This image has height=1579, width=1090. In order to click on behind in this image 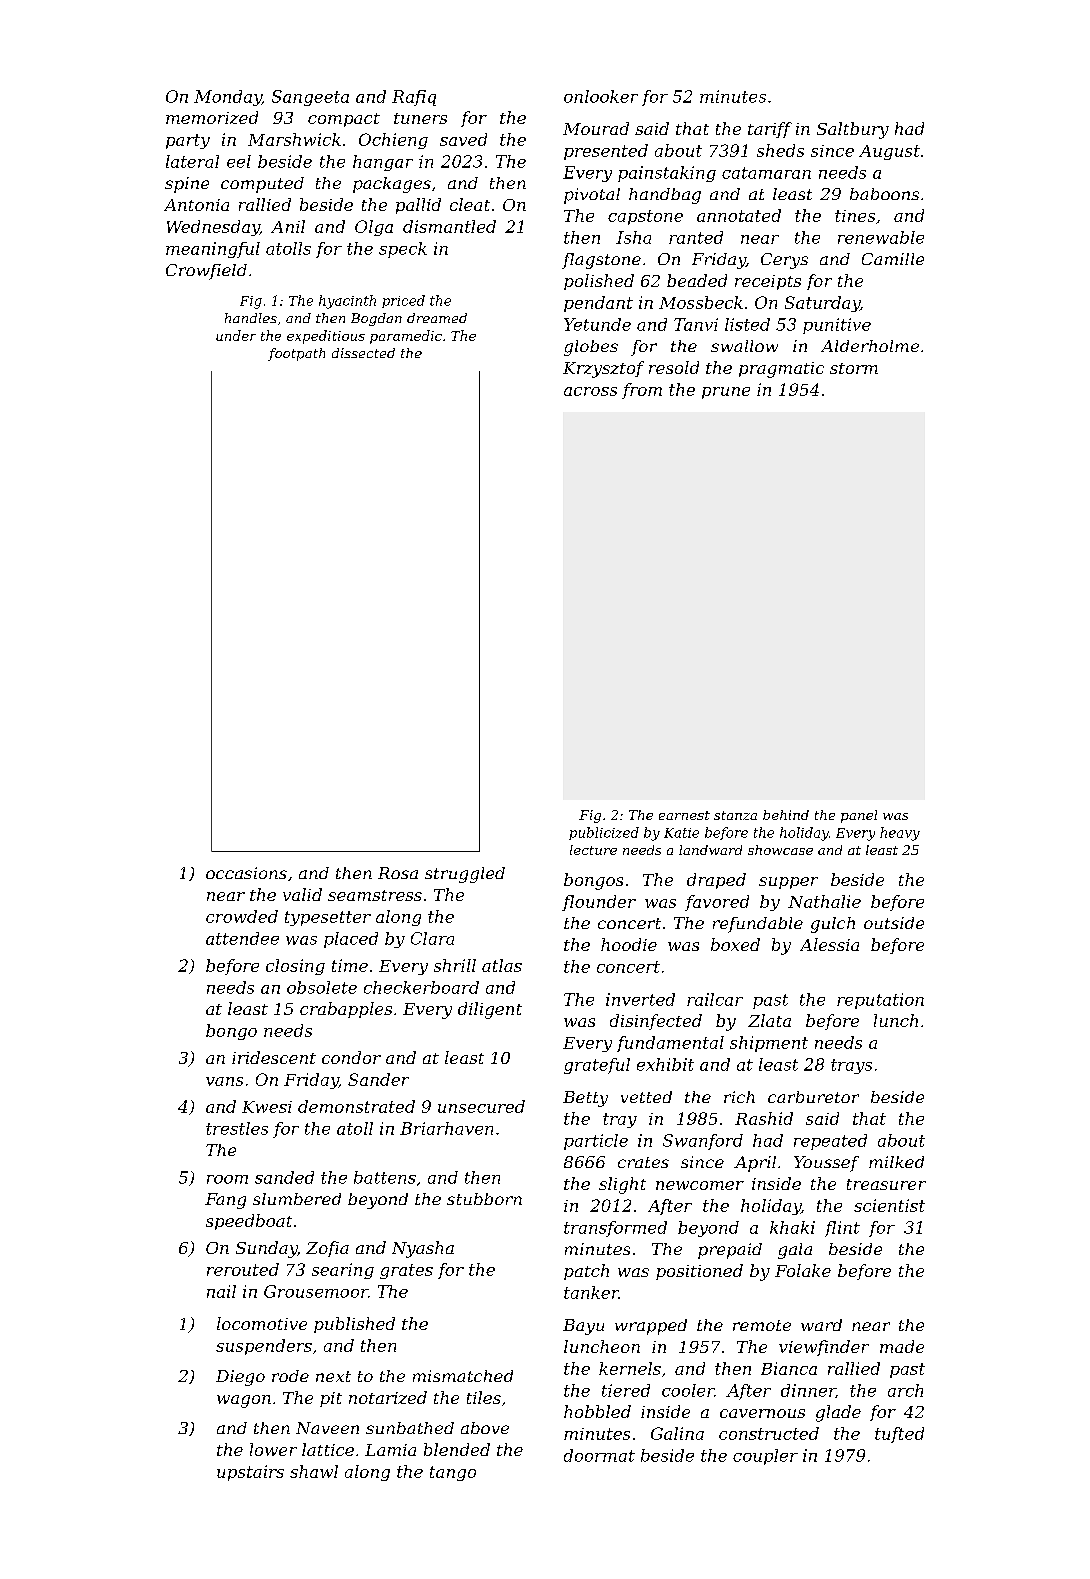, I will do `click(786, 815)`.
